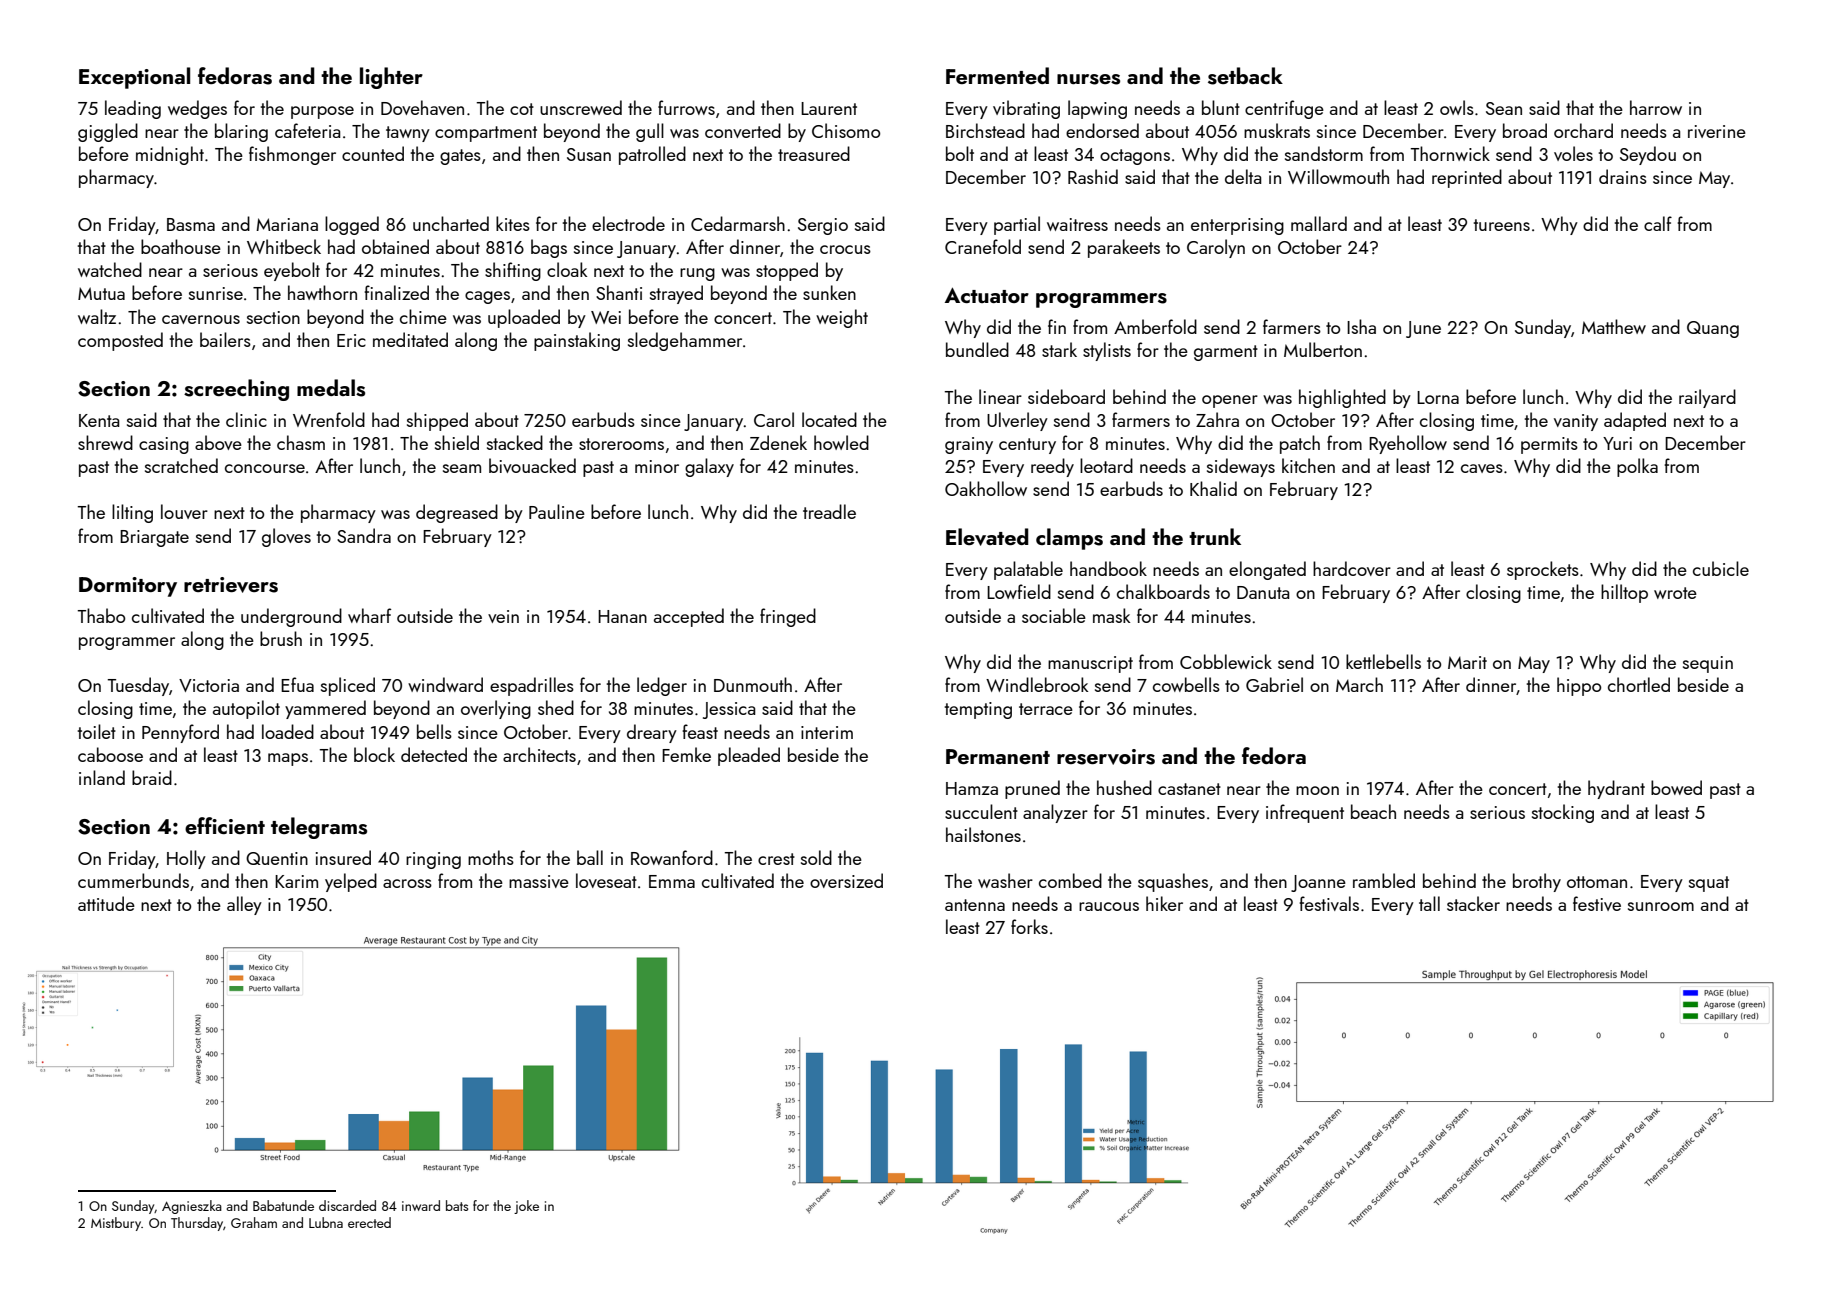 This screenshot has width=1837, height=1299. Describe the element at coordinates (277, 858) in the screenshot. I see `Quentin` at that location.
